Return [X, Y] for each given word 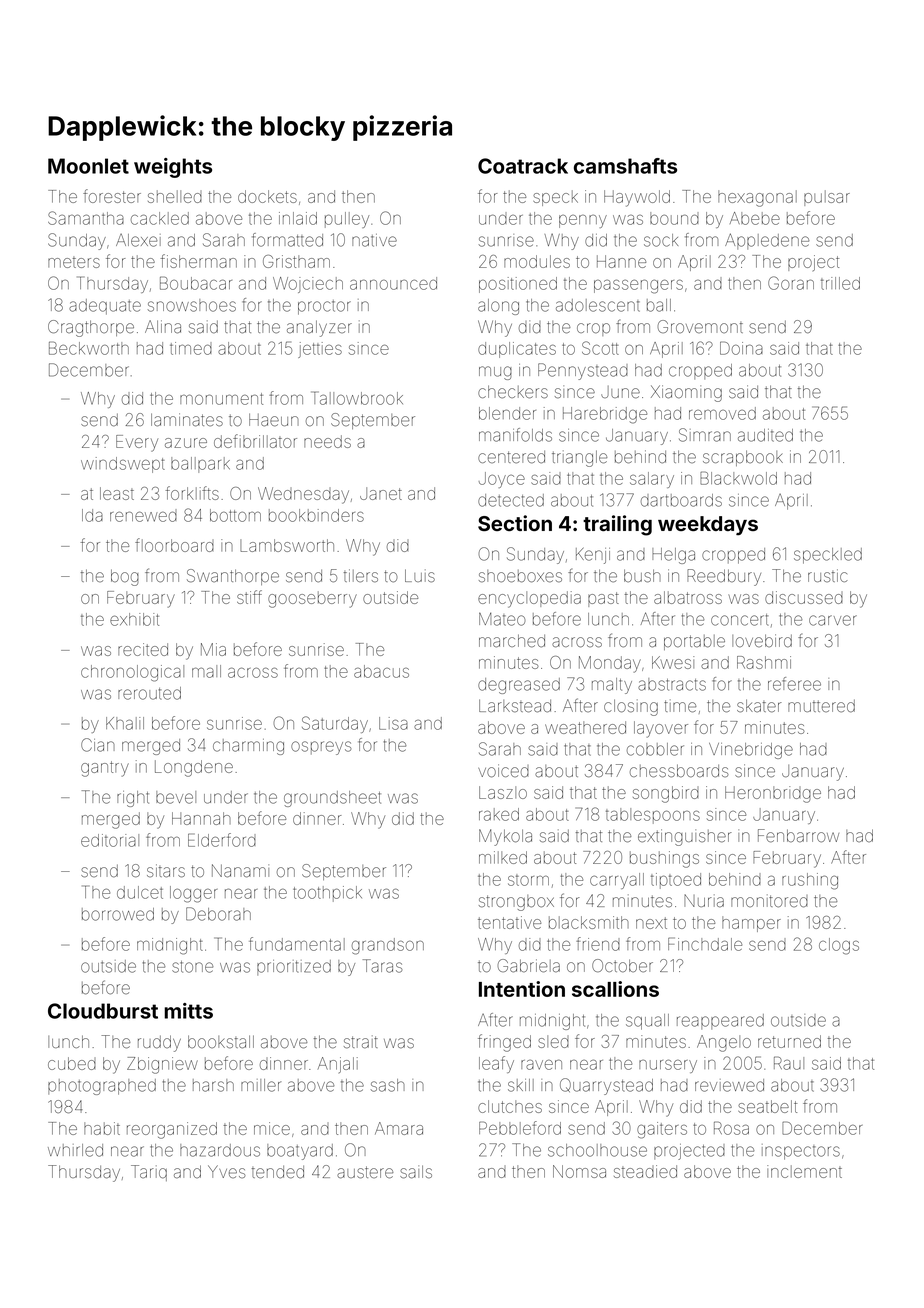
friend [598, 944]
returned [789, 1041]
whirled [75, 1150]
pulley [347, 220]
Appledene [767, 241]
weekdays [708, 526]
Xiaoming [686, 393]
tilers [361, 575]
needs [327, 441]
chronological [132, 673]
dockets [267, 196]
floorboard [174, 545]
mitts [188, 1011]
